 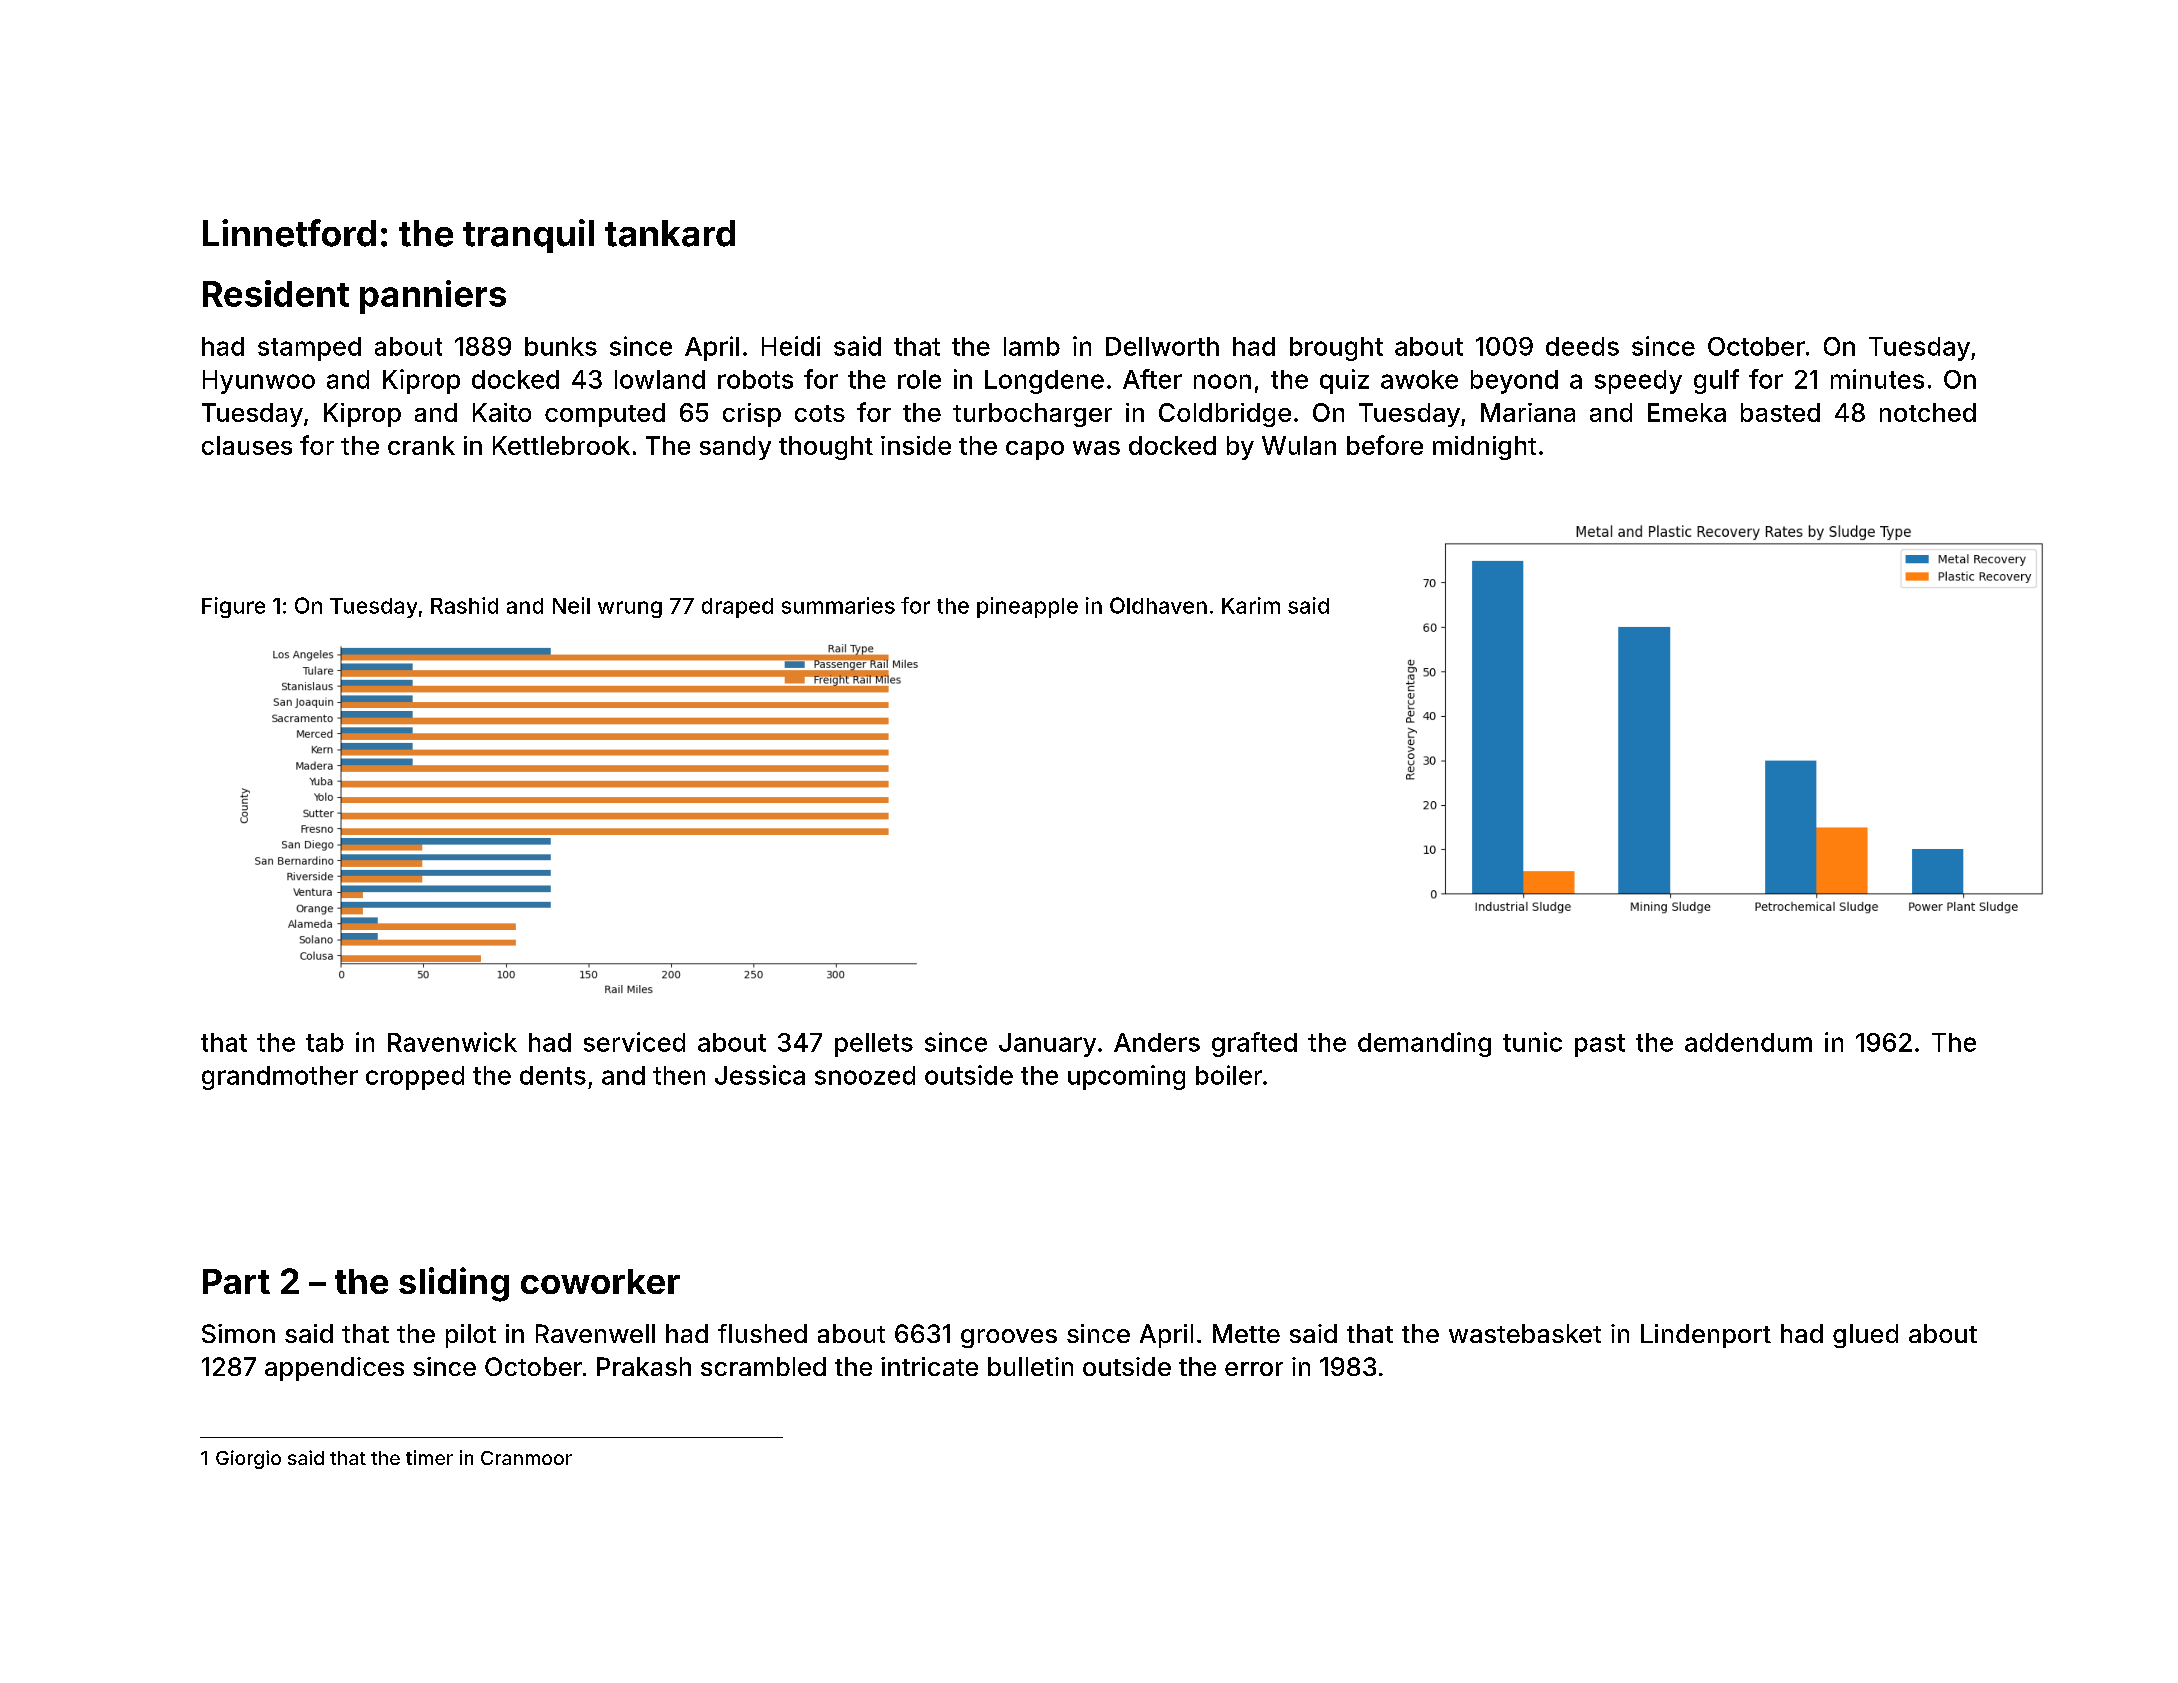 I want to click on dents, so click(x=553, y=1075).
